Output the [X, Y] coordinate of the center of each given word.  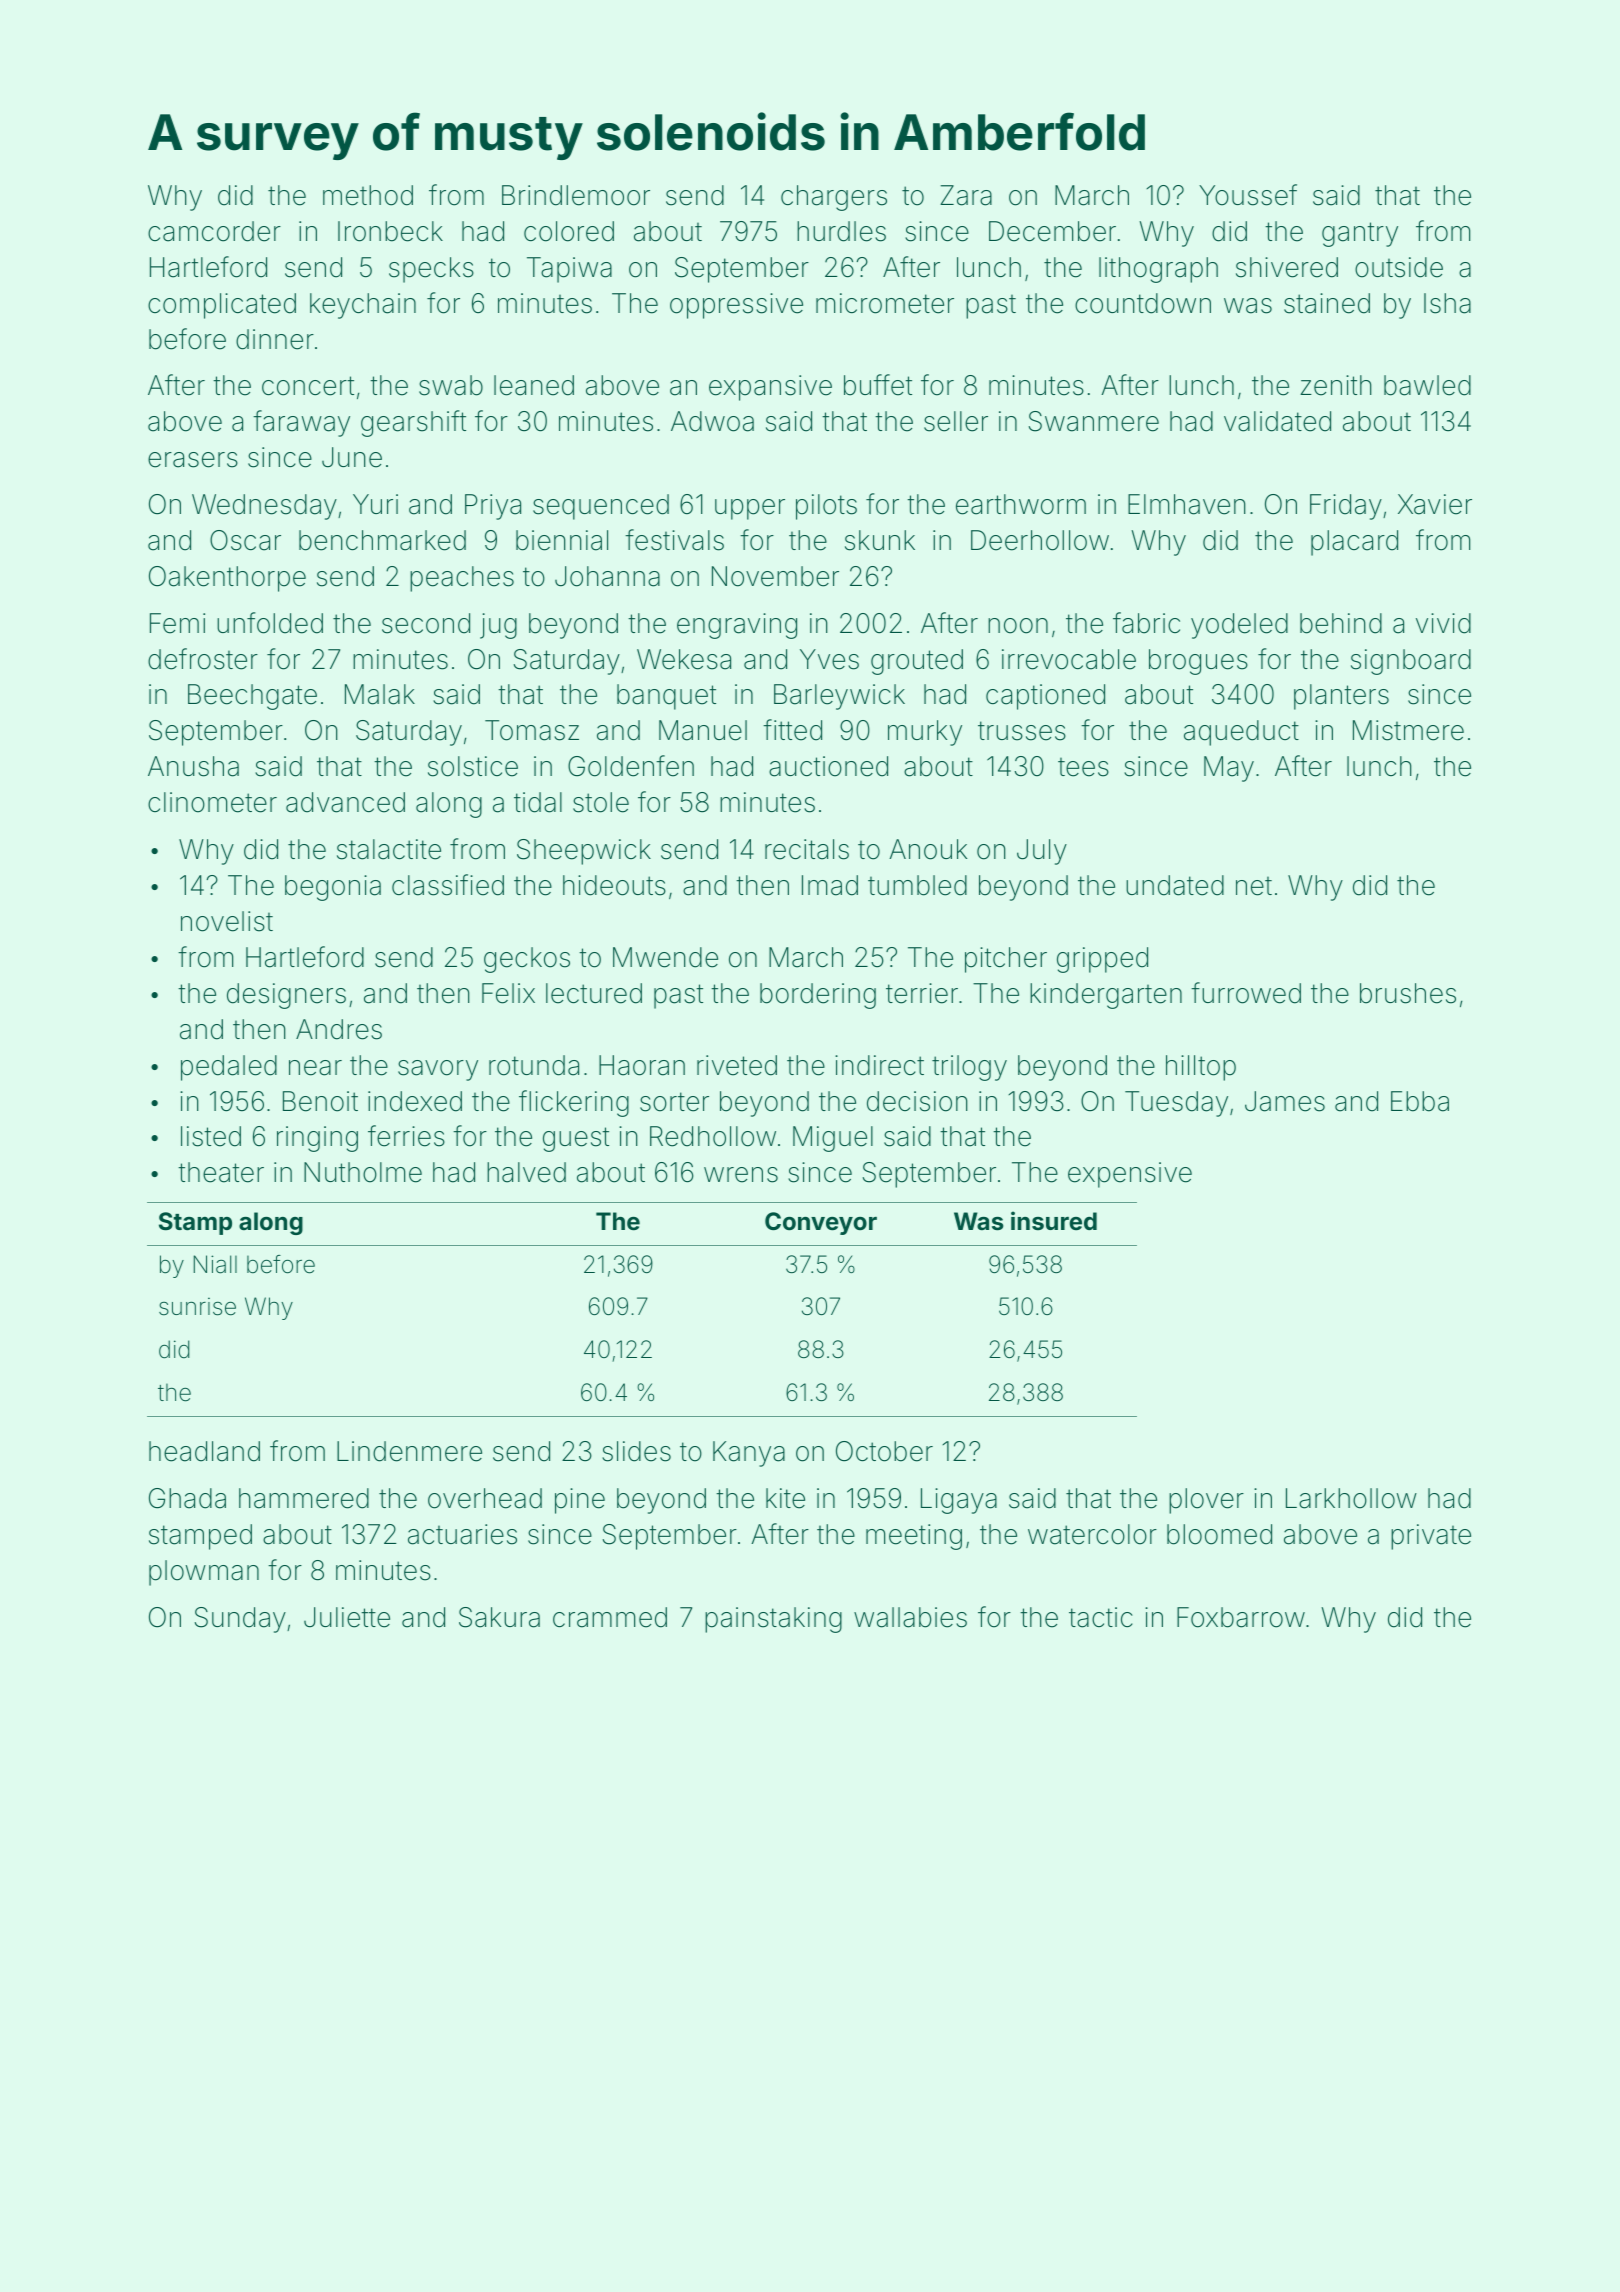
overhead [485, 1498]
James [1285, 1101]
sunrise [197, 1306]
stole [601, 802]
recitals [807, 849]
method [368, 195]
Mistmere [1408, 730]
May [1229, 769]
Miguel [833, 1139]
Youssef [1248, 195]
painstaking [773, 1620]
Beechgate [252, 697]
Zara [966, 195]
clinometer [212, 802]
